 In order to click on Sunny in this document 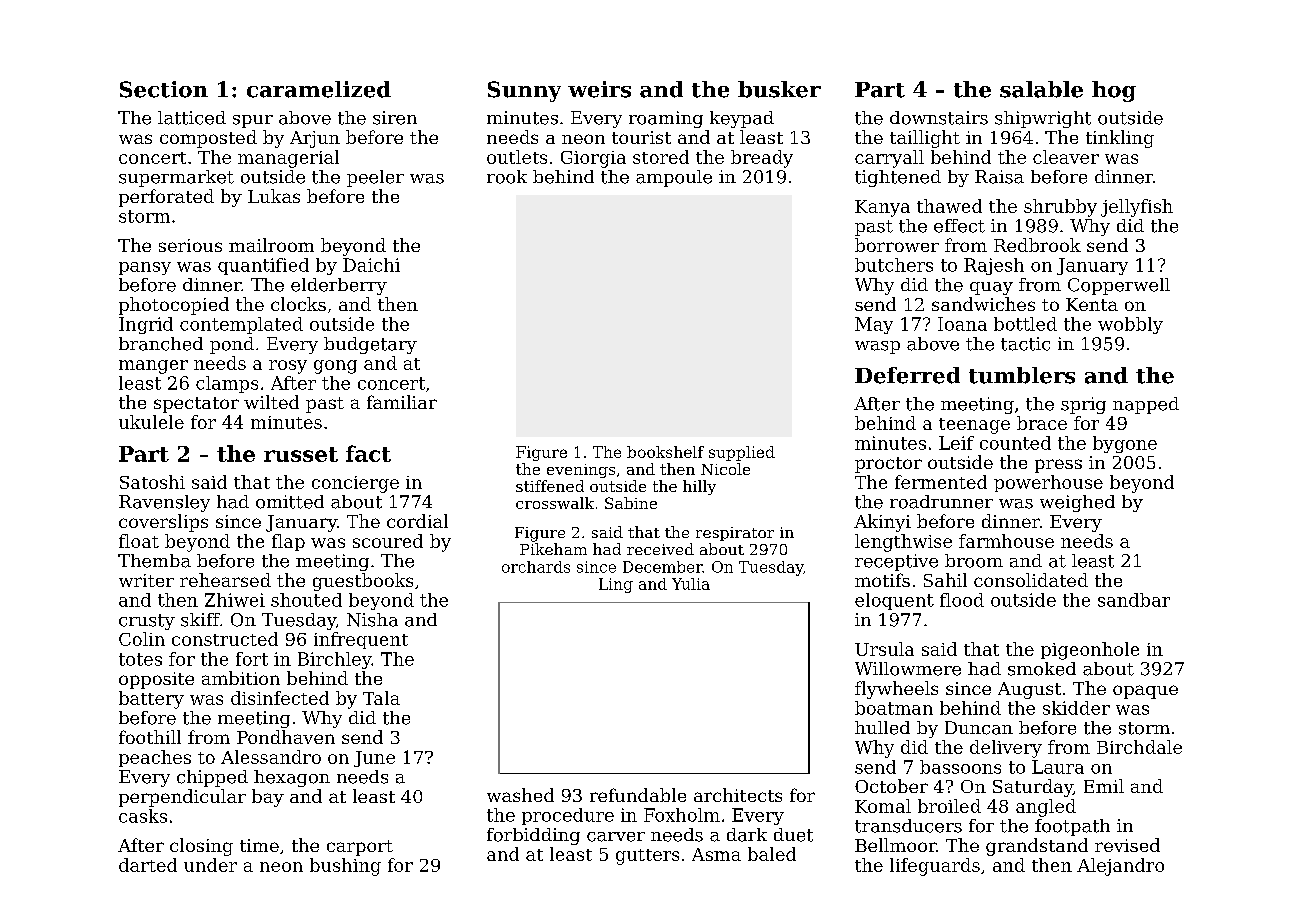, I will do `click(524, 91)`.
